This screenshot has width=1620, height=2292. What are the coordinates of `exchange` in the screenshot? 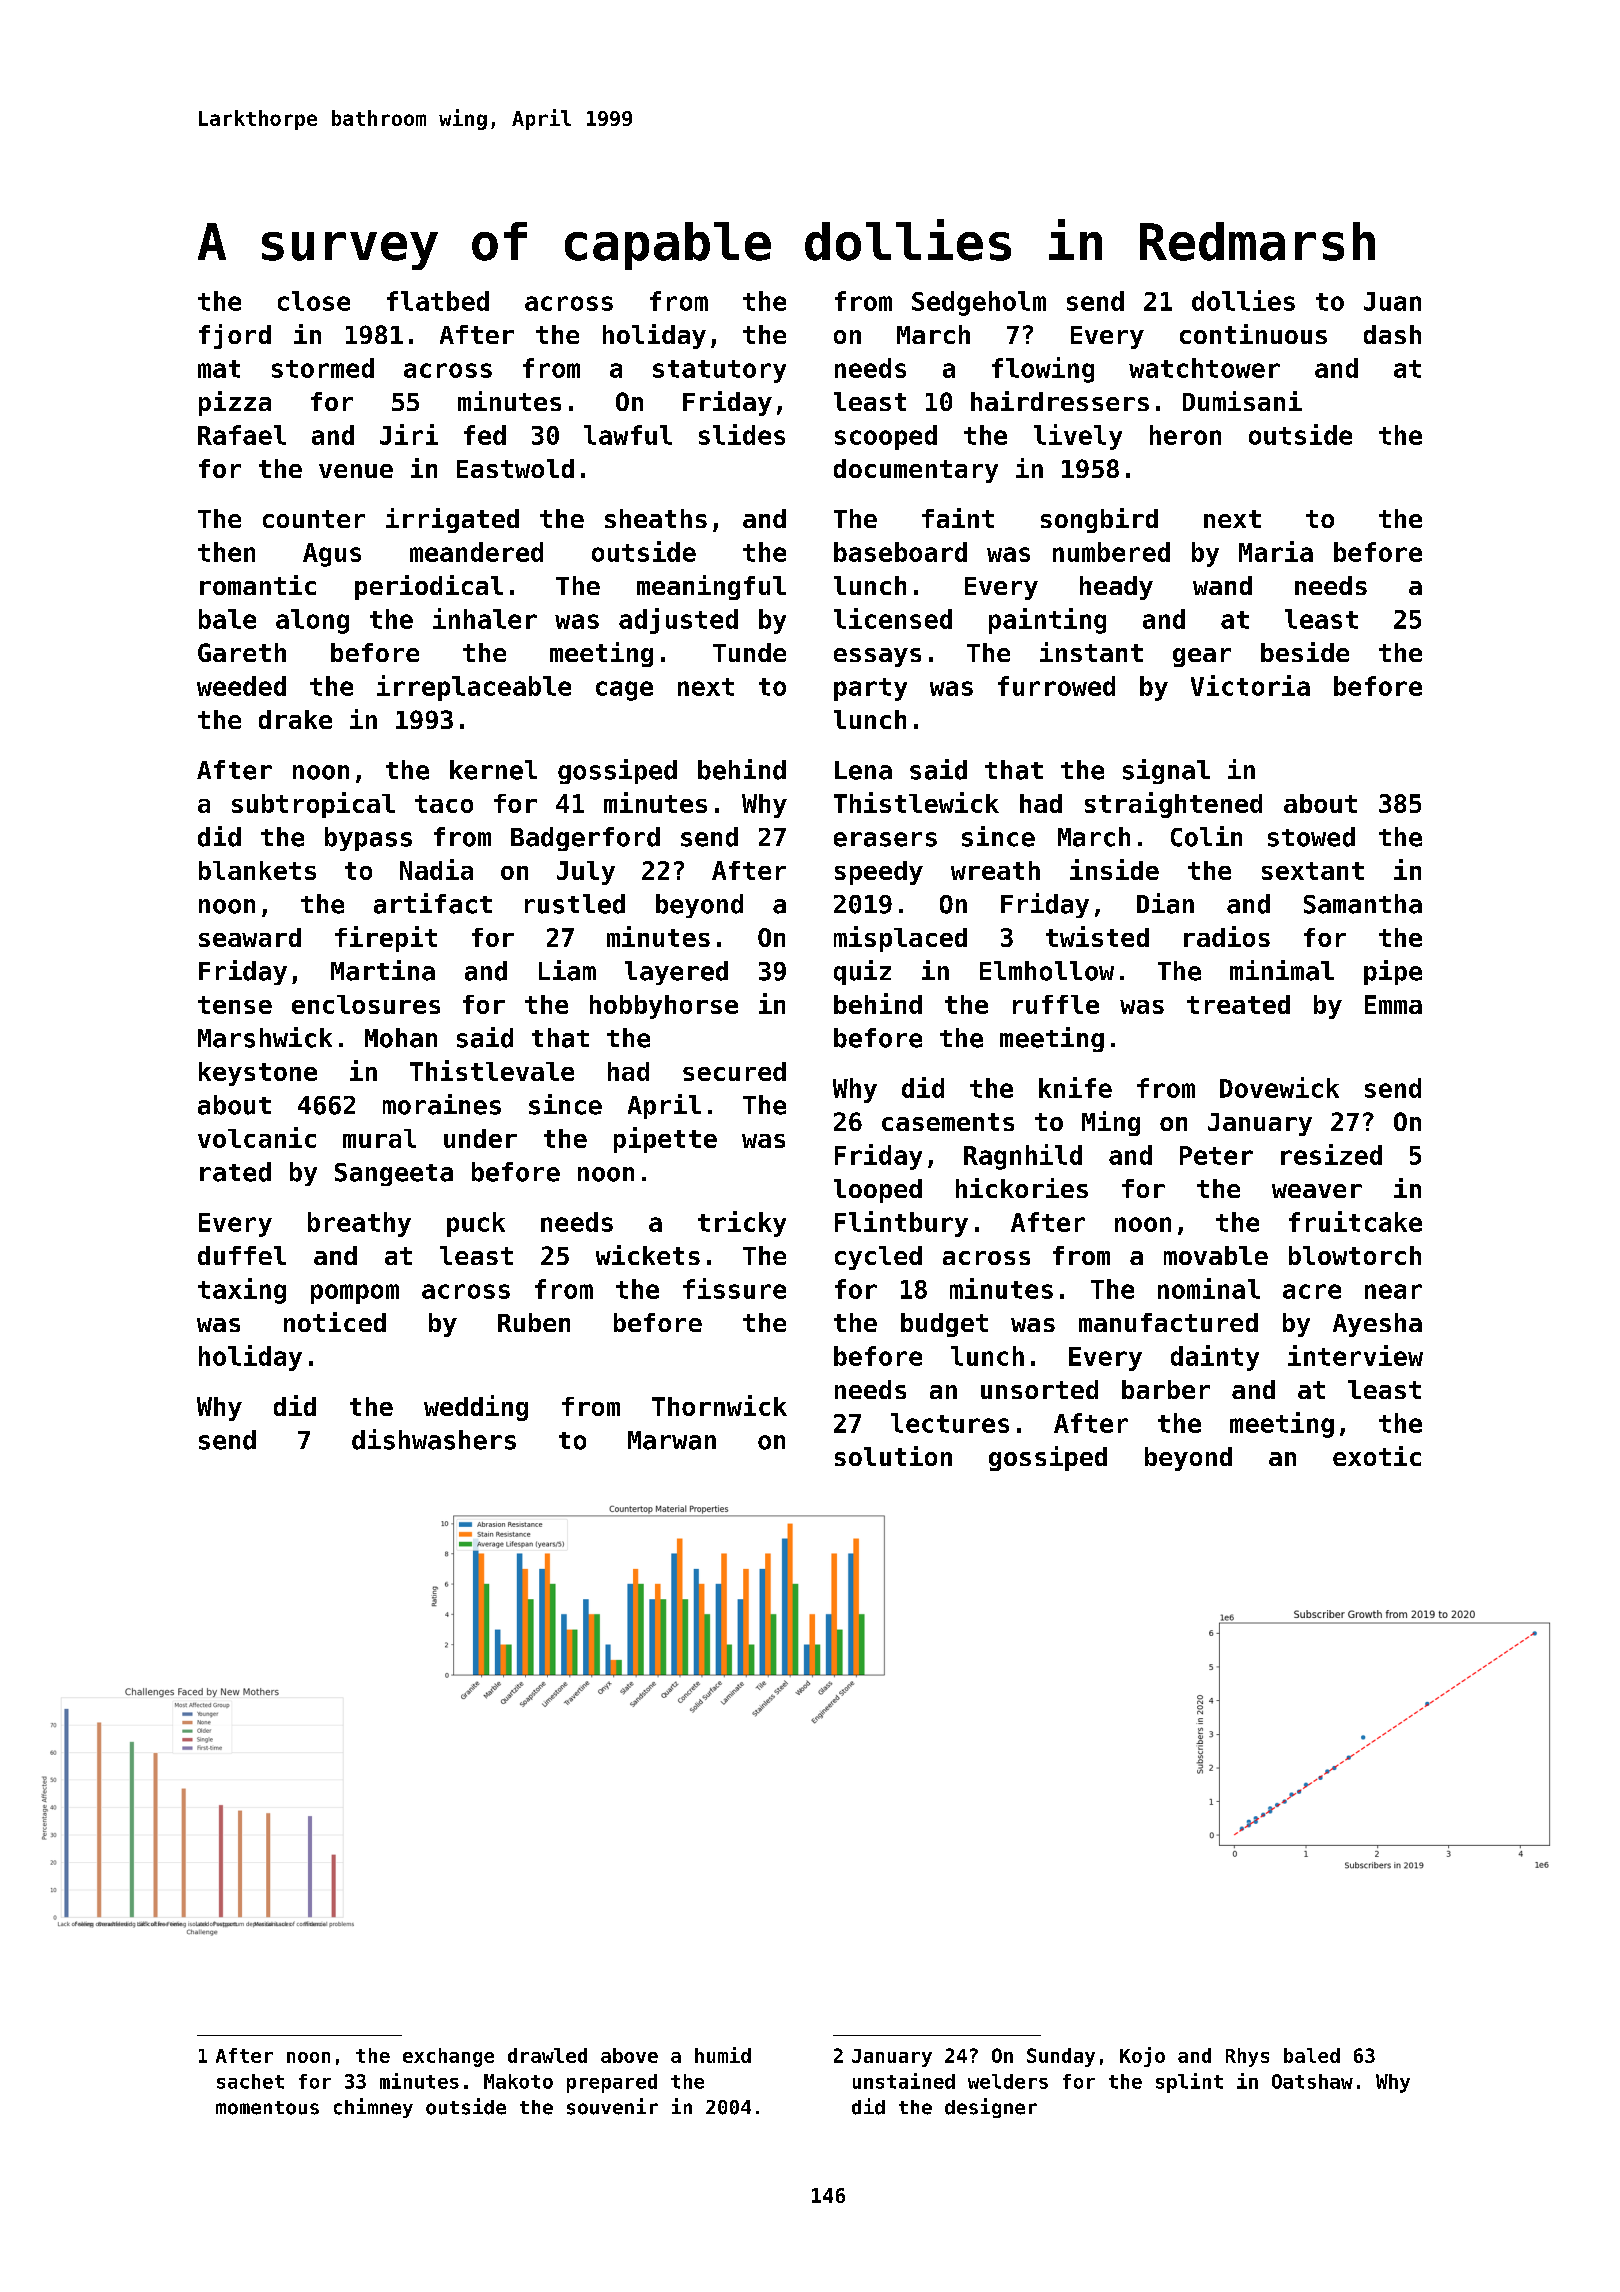 It's located at (448, 2057).
